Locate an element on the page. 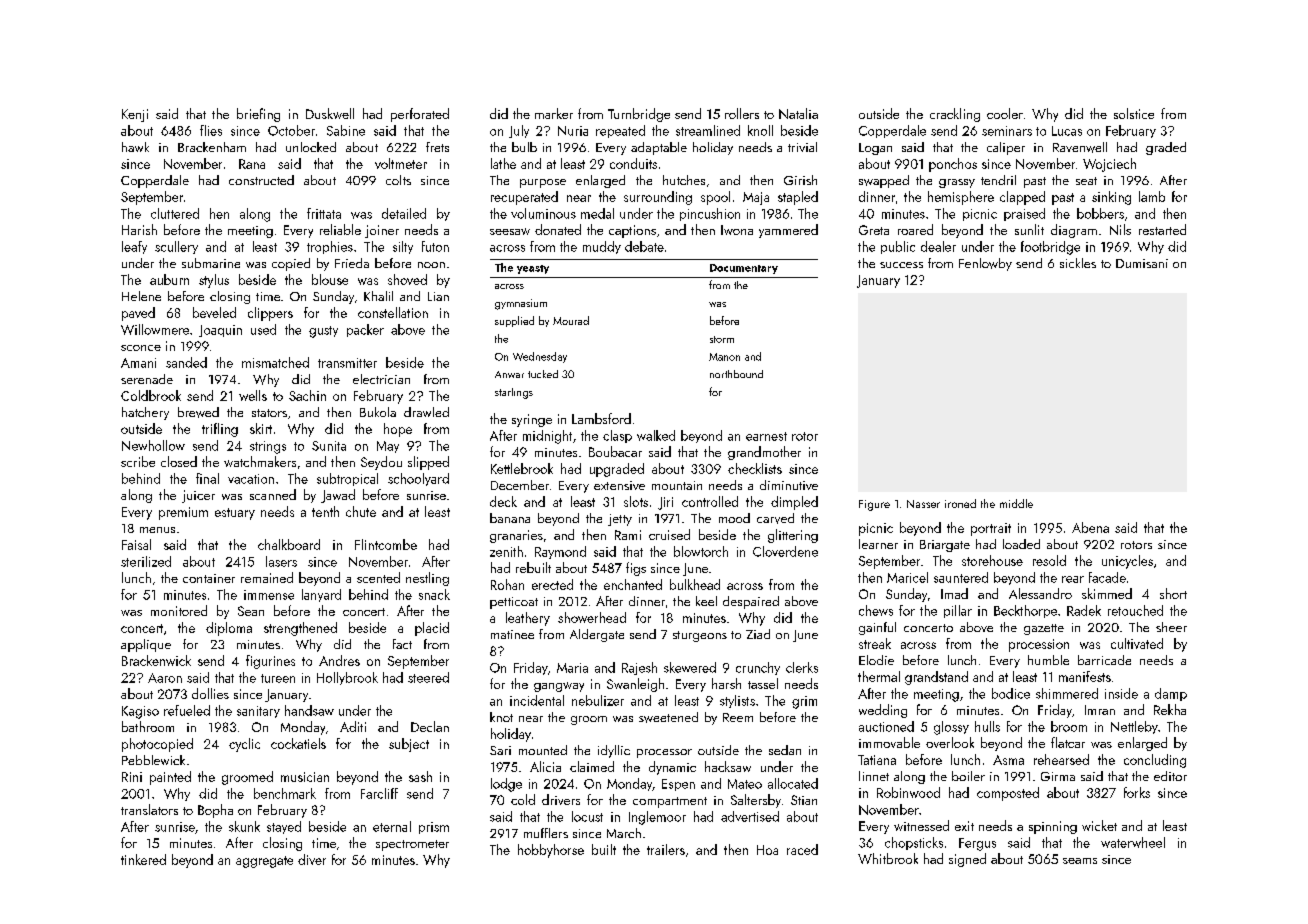  diver is located at coordinates (312, 859).
